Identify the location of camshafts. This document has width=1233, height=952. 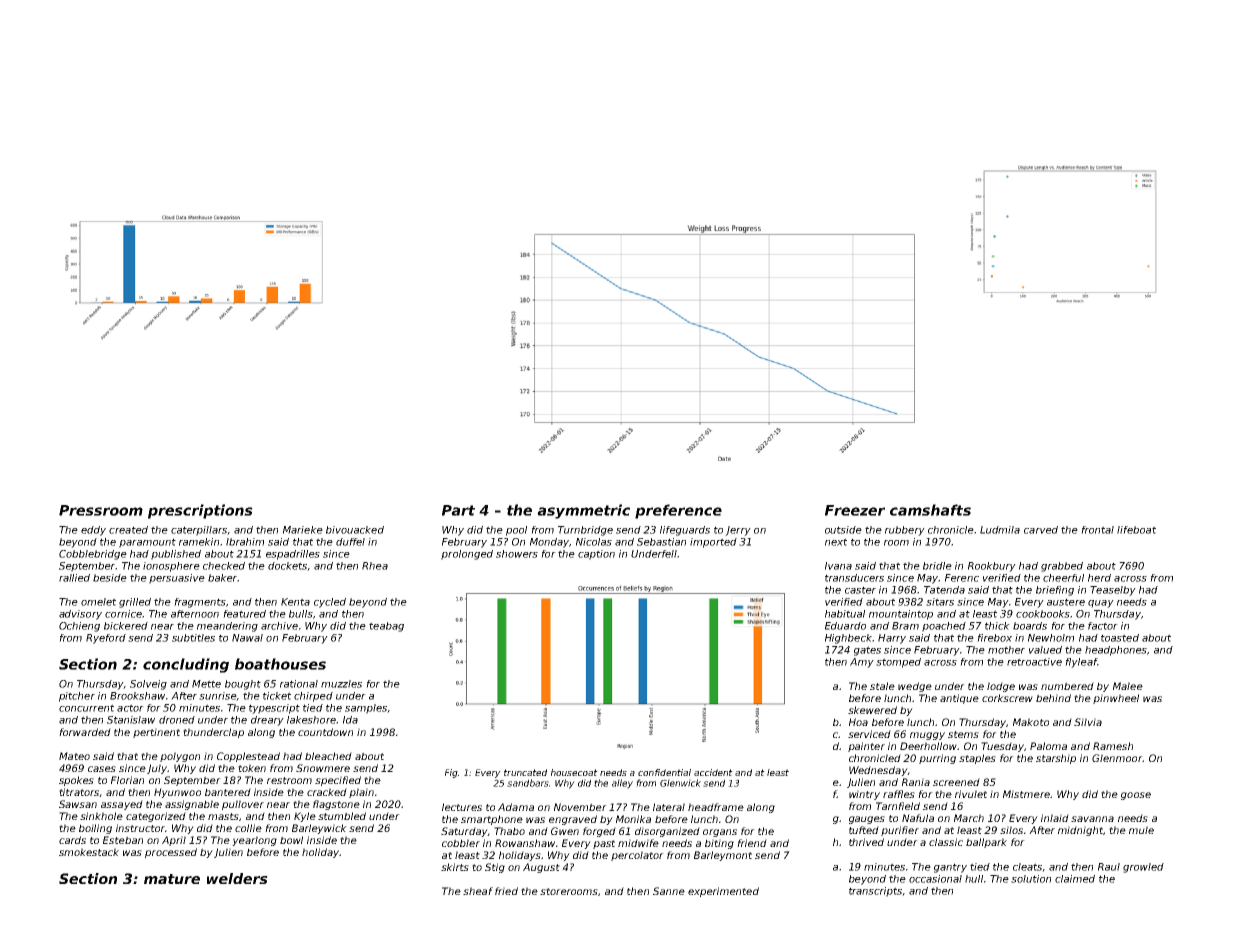
(930, 510).
